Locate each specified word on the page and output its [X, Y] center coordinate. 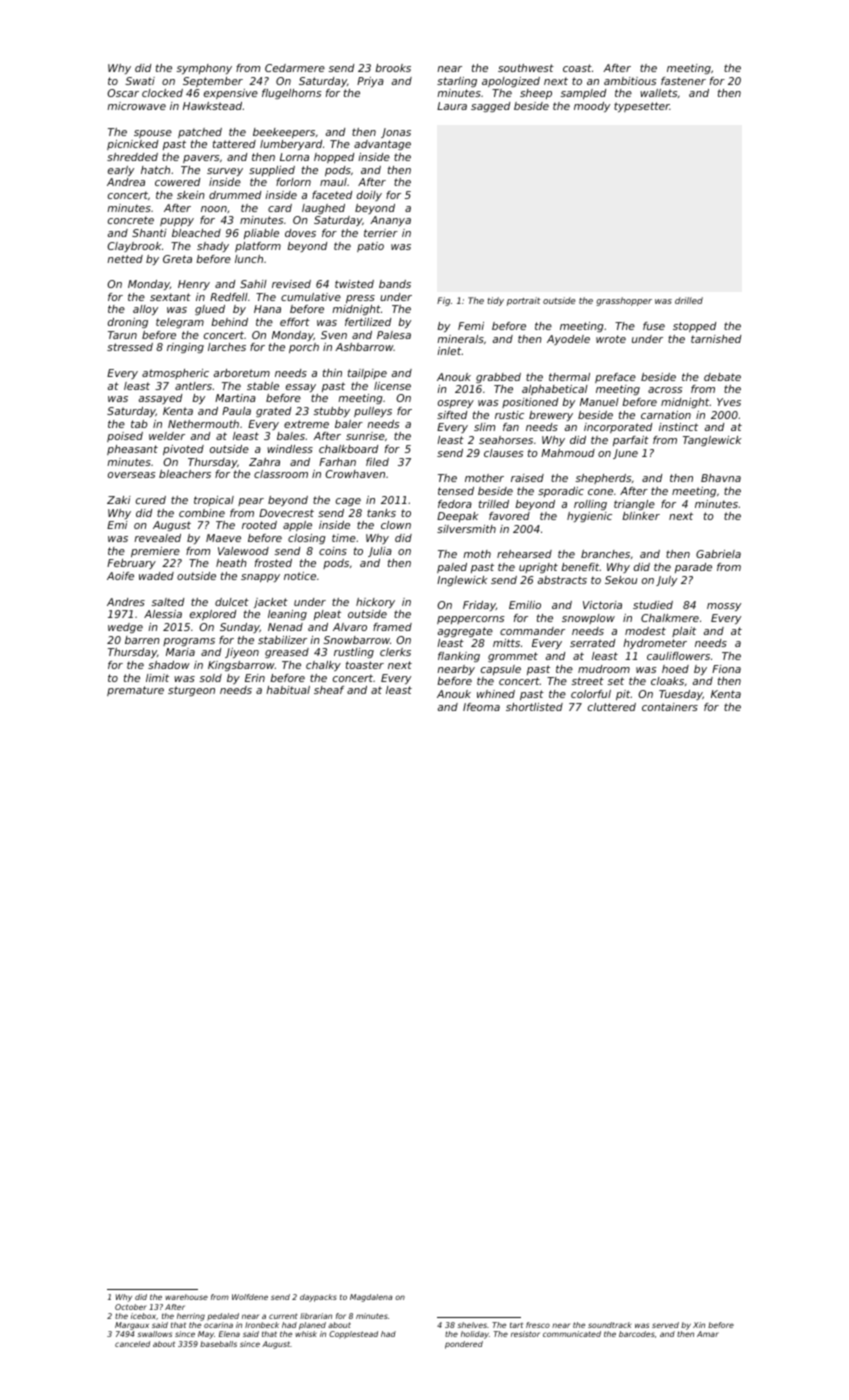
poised [125, 437]
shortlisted [534, 707]
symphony [204, 69]
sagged [490, 107]
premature [135, 691]
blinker [641, 516]
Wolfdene [250, 1297]
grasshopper [624, 301]
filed [377, 462]
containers [670, 707]
